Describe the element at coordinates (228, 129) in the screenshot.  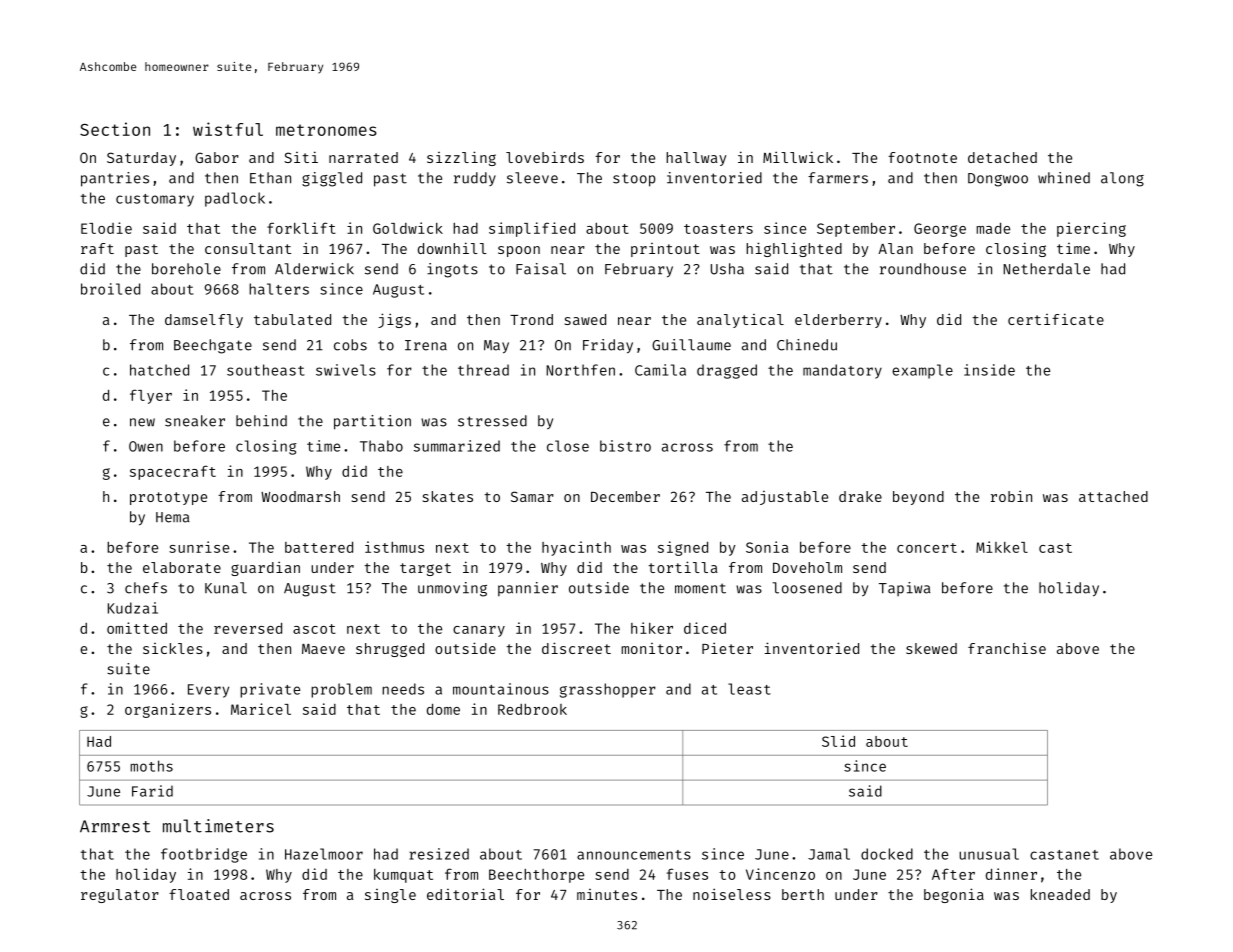
I see `wistful` at that location.
